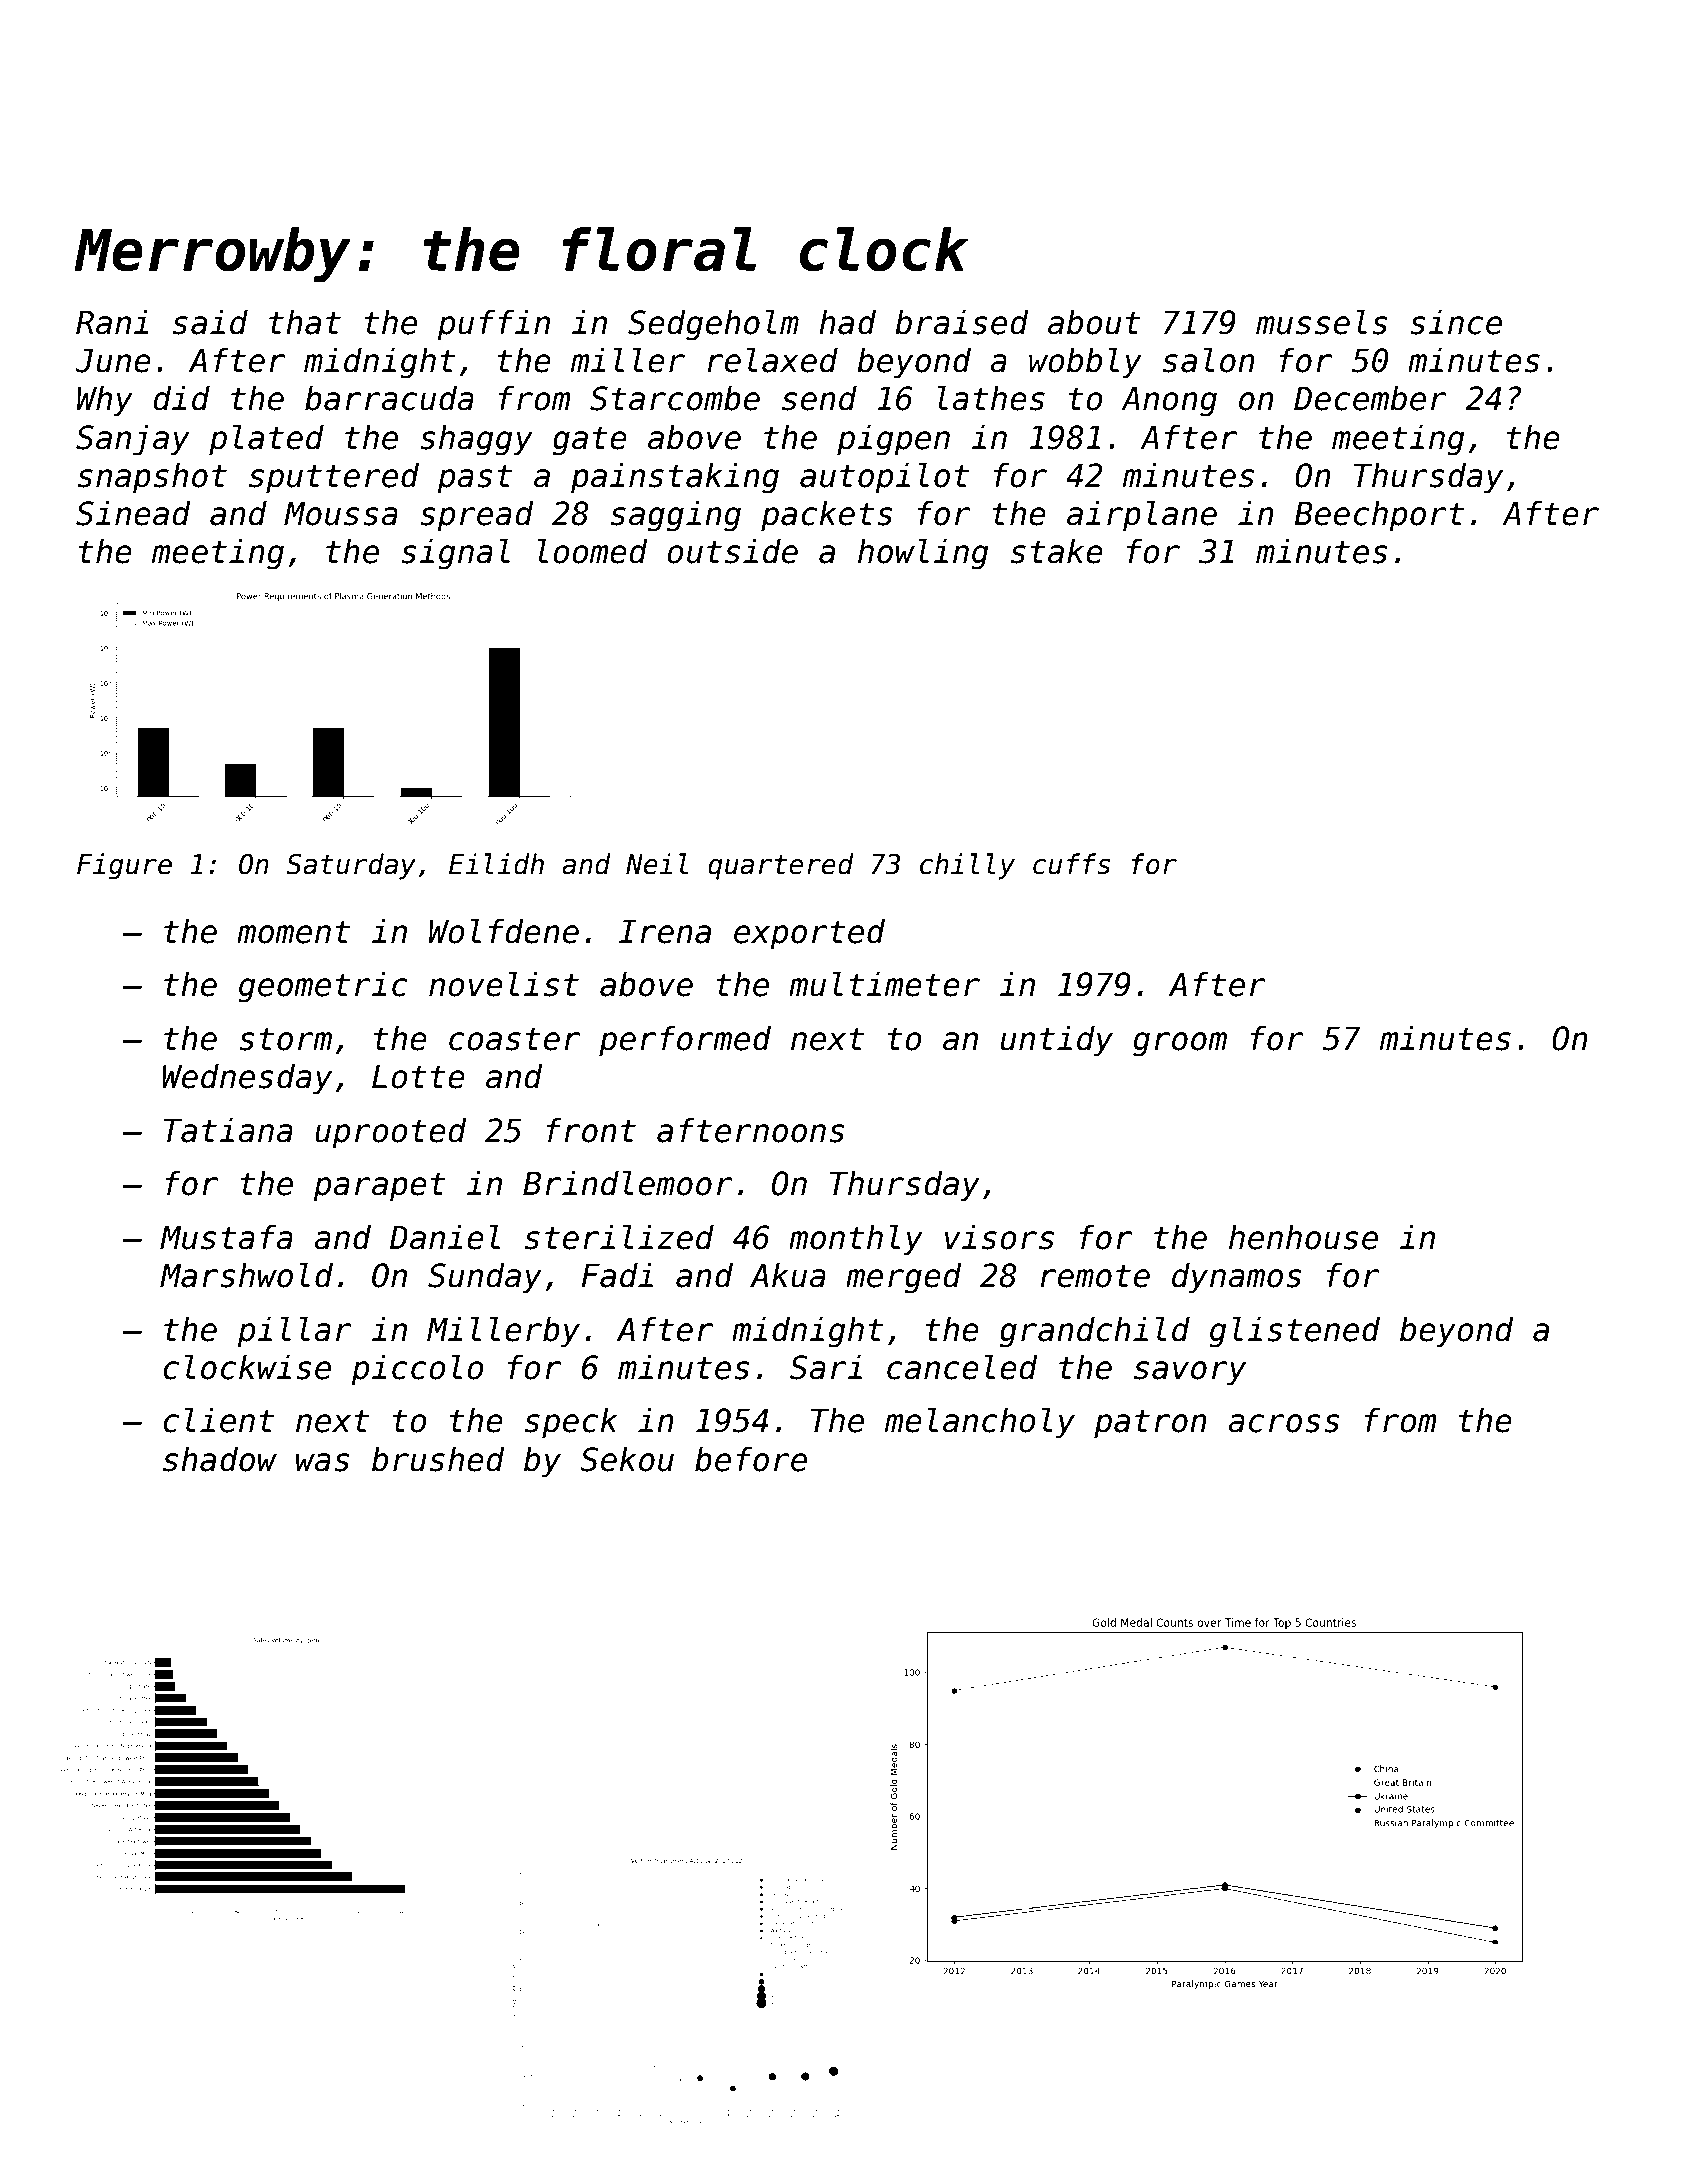  What do you see at coordinates (627, 1459) in the screenshot?
I see `Sekou` at bounding box center [627, 1459].
